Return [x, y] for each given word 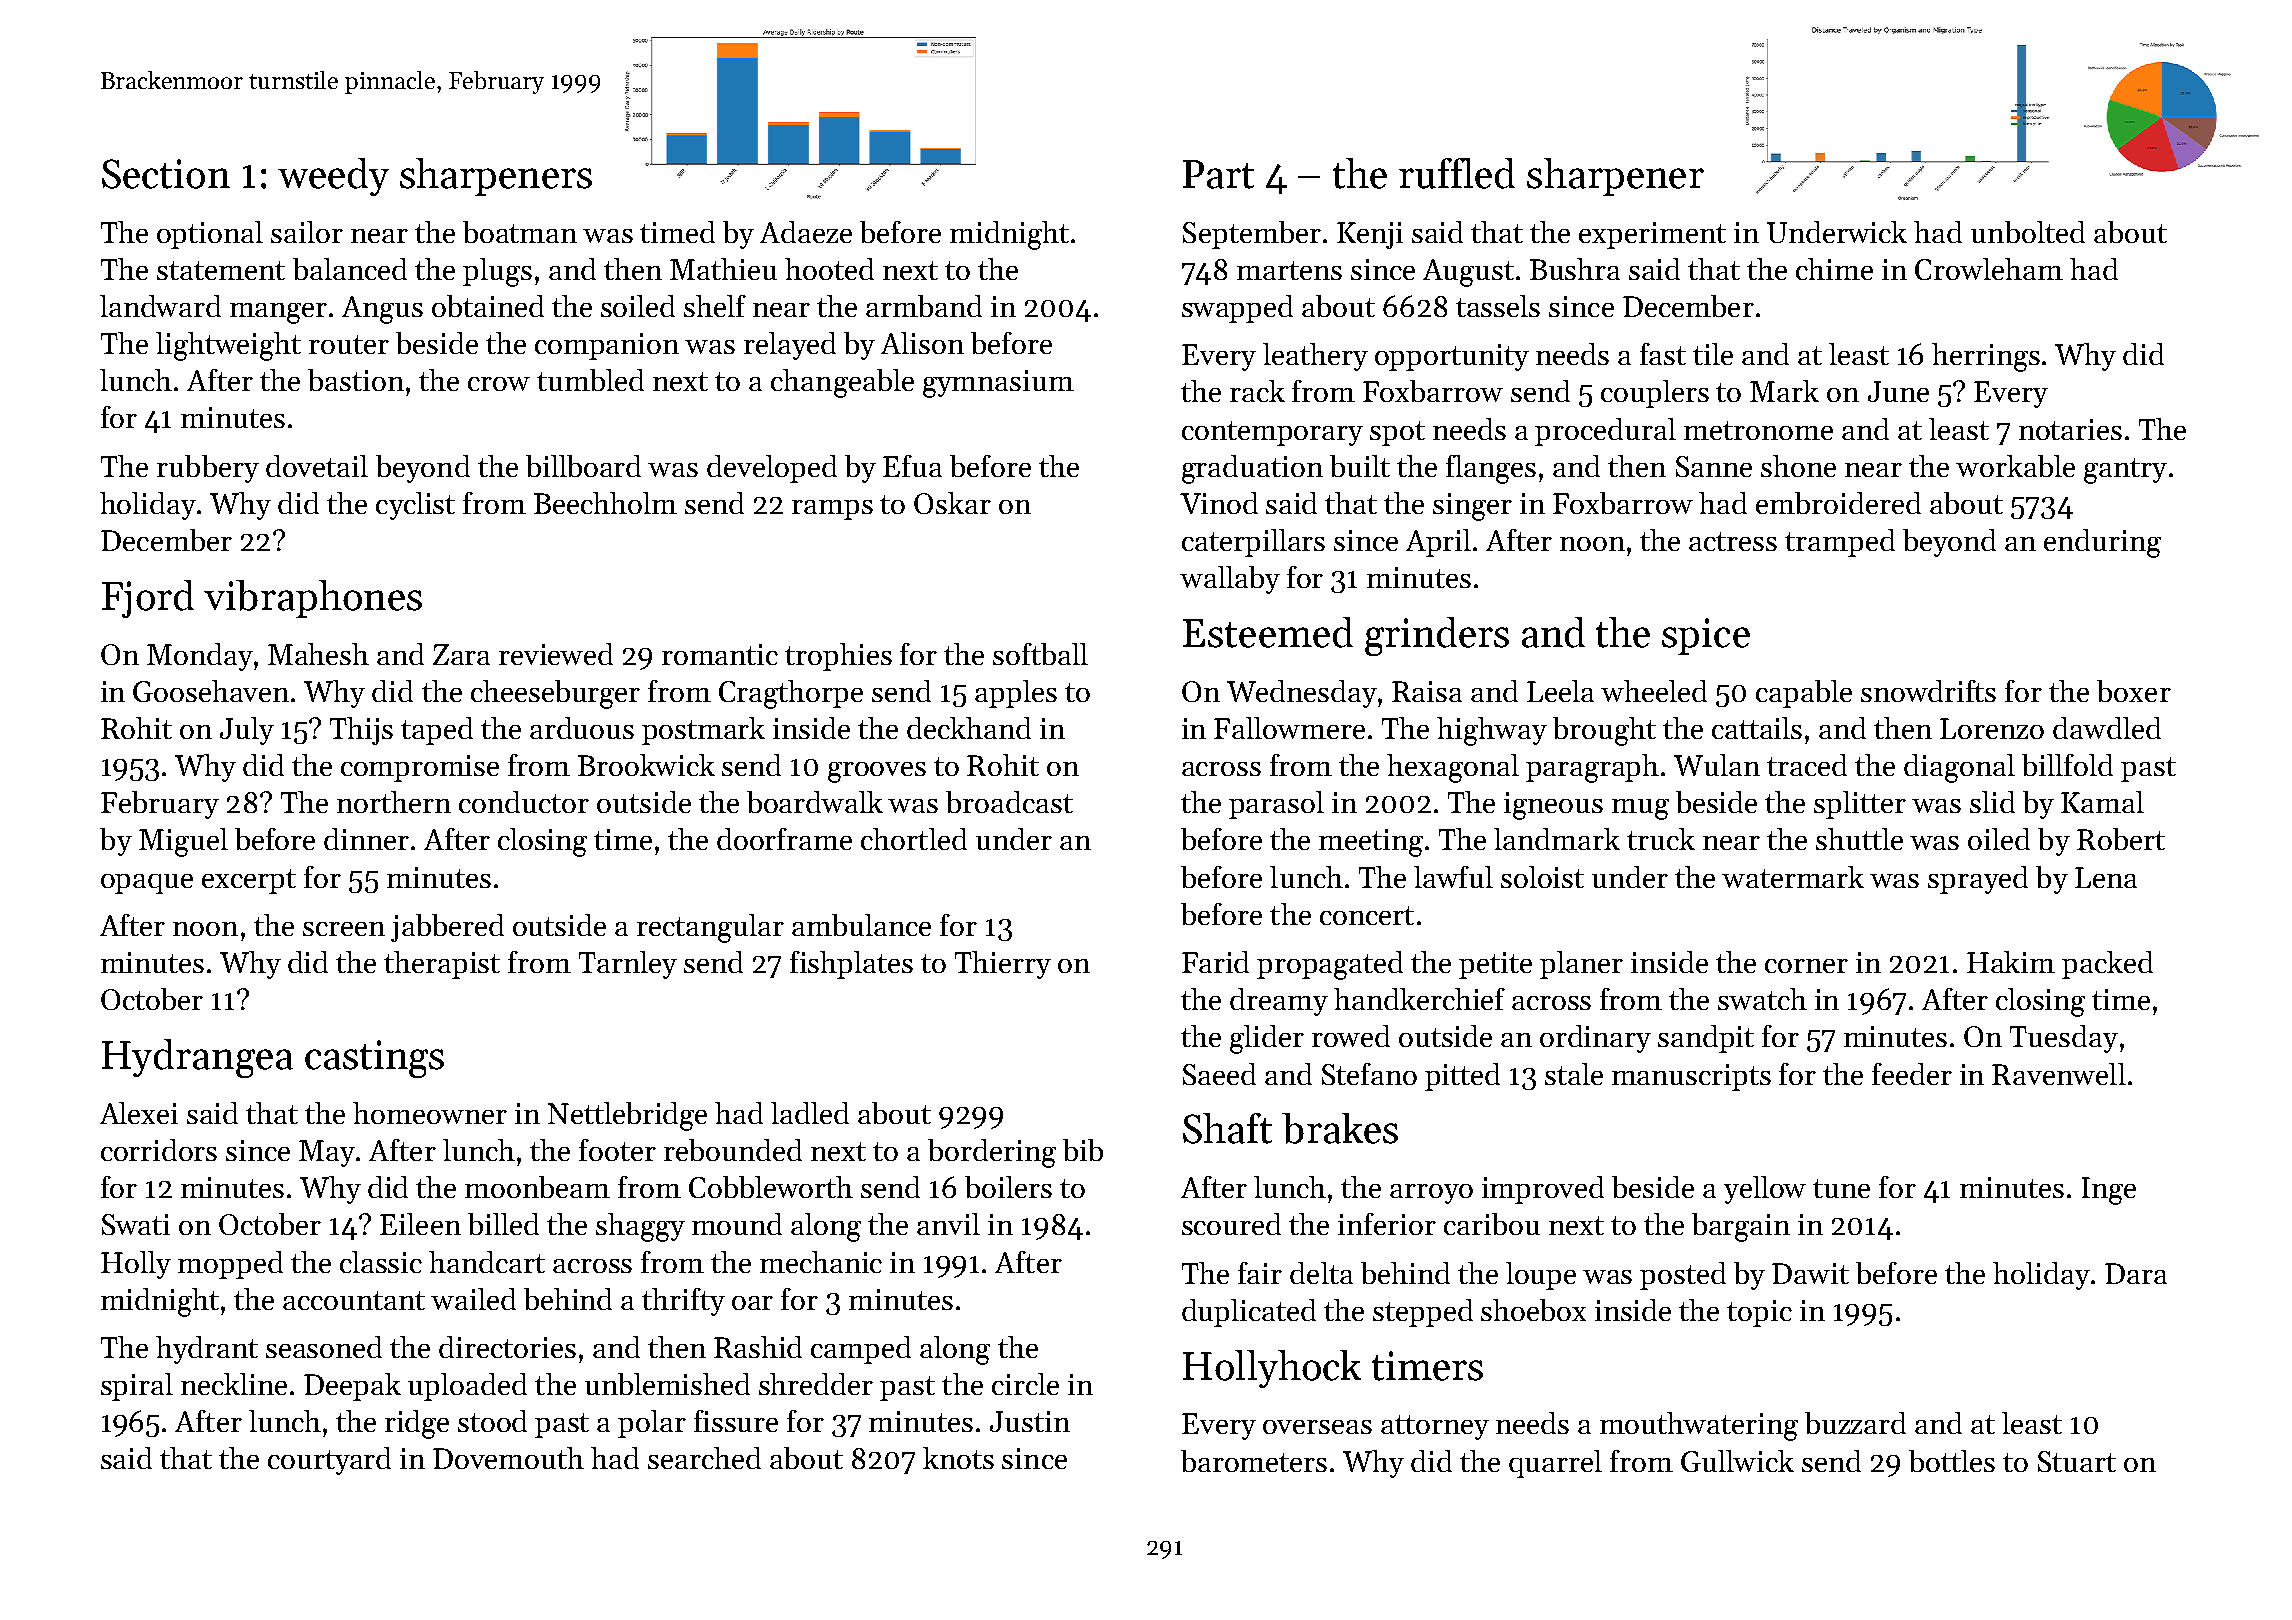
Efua [912, 466]
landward [160, 306]
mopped [230, 1265]
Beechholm [605, 503]
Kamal [2102, 802]
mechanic [821, 1262]
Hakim [2011, 962]
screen [344, 929]
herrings [1986, 357]
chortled [914, 839]
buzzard [1855, 1423]
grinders [1437, 636]
